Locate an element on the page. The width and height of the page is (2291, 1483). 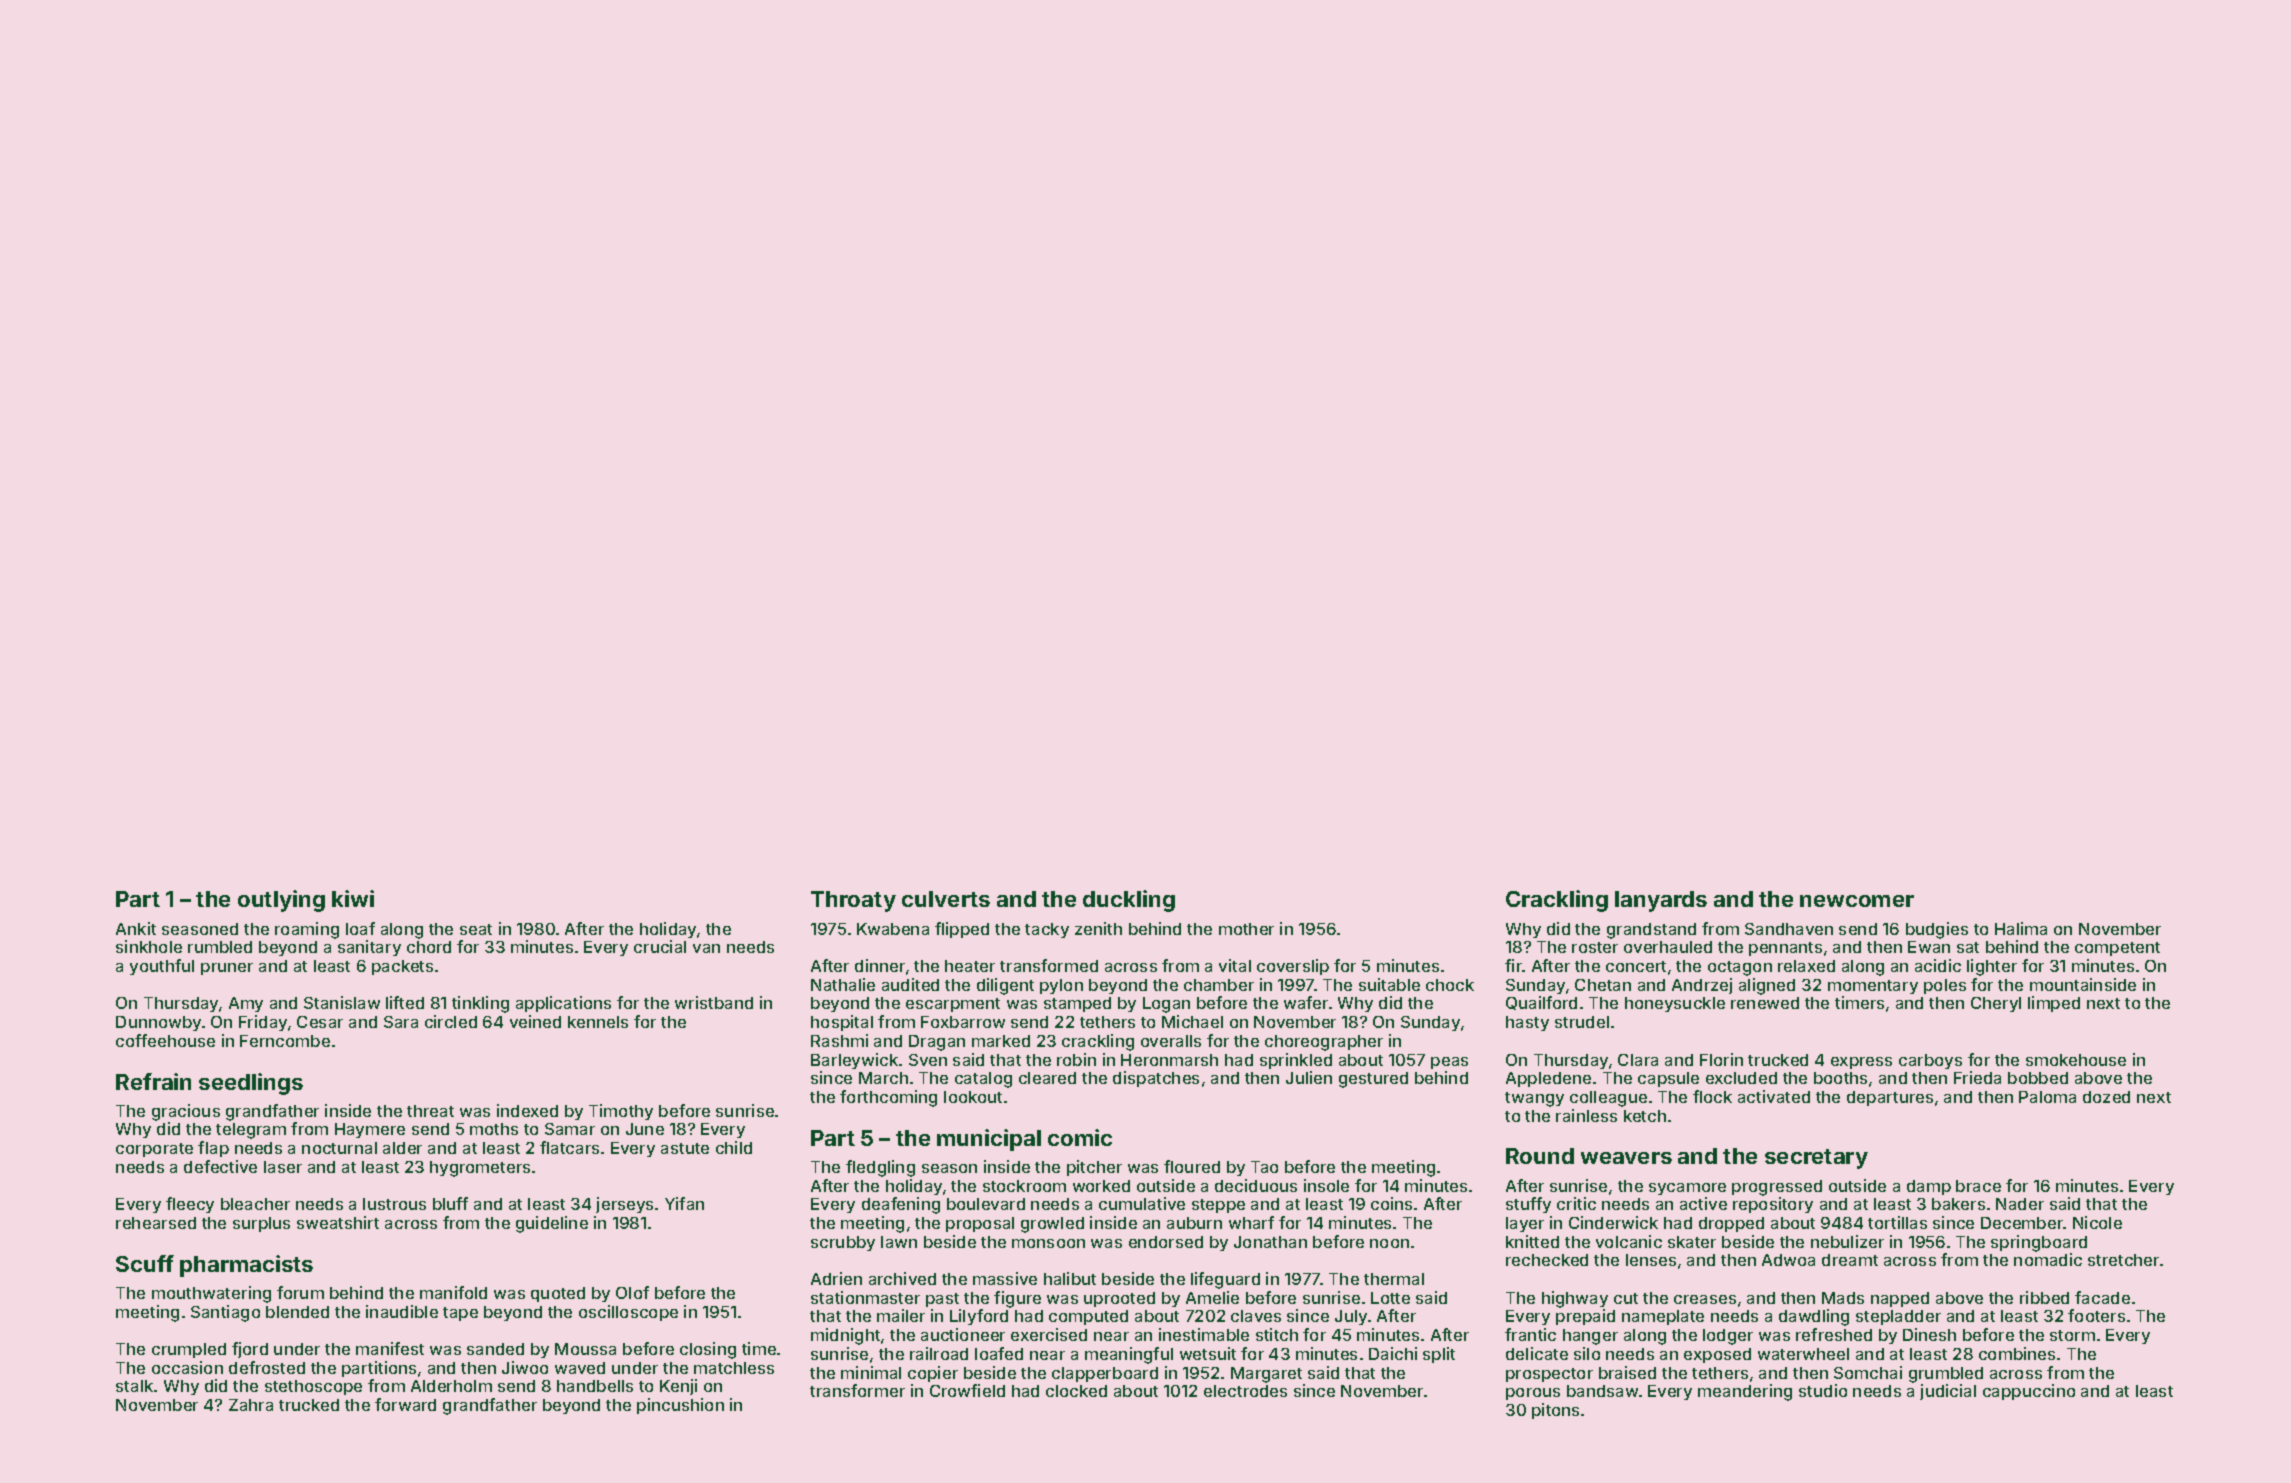
weavers is located at coordinates (1626, 1158).
